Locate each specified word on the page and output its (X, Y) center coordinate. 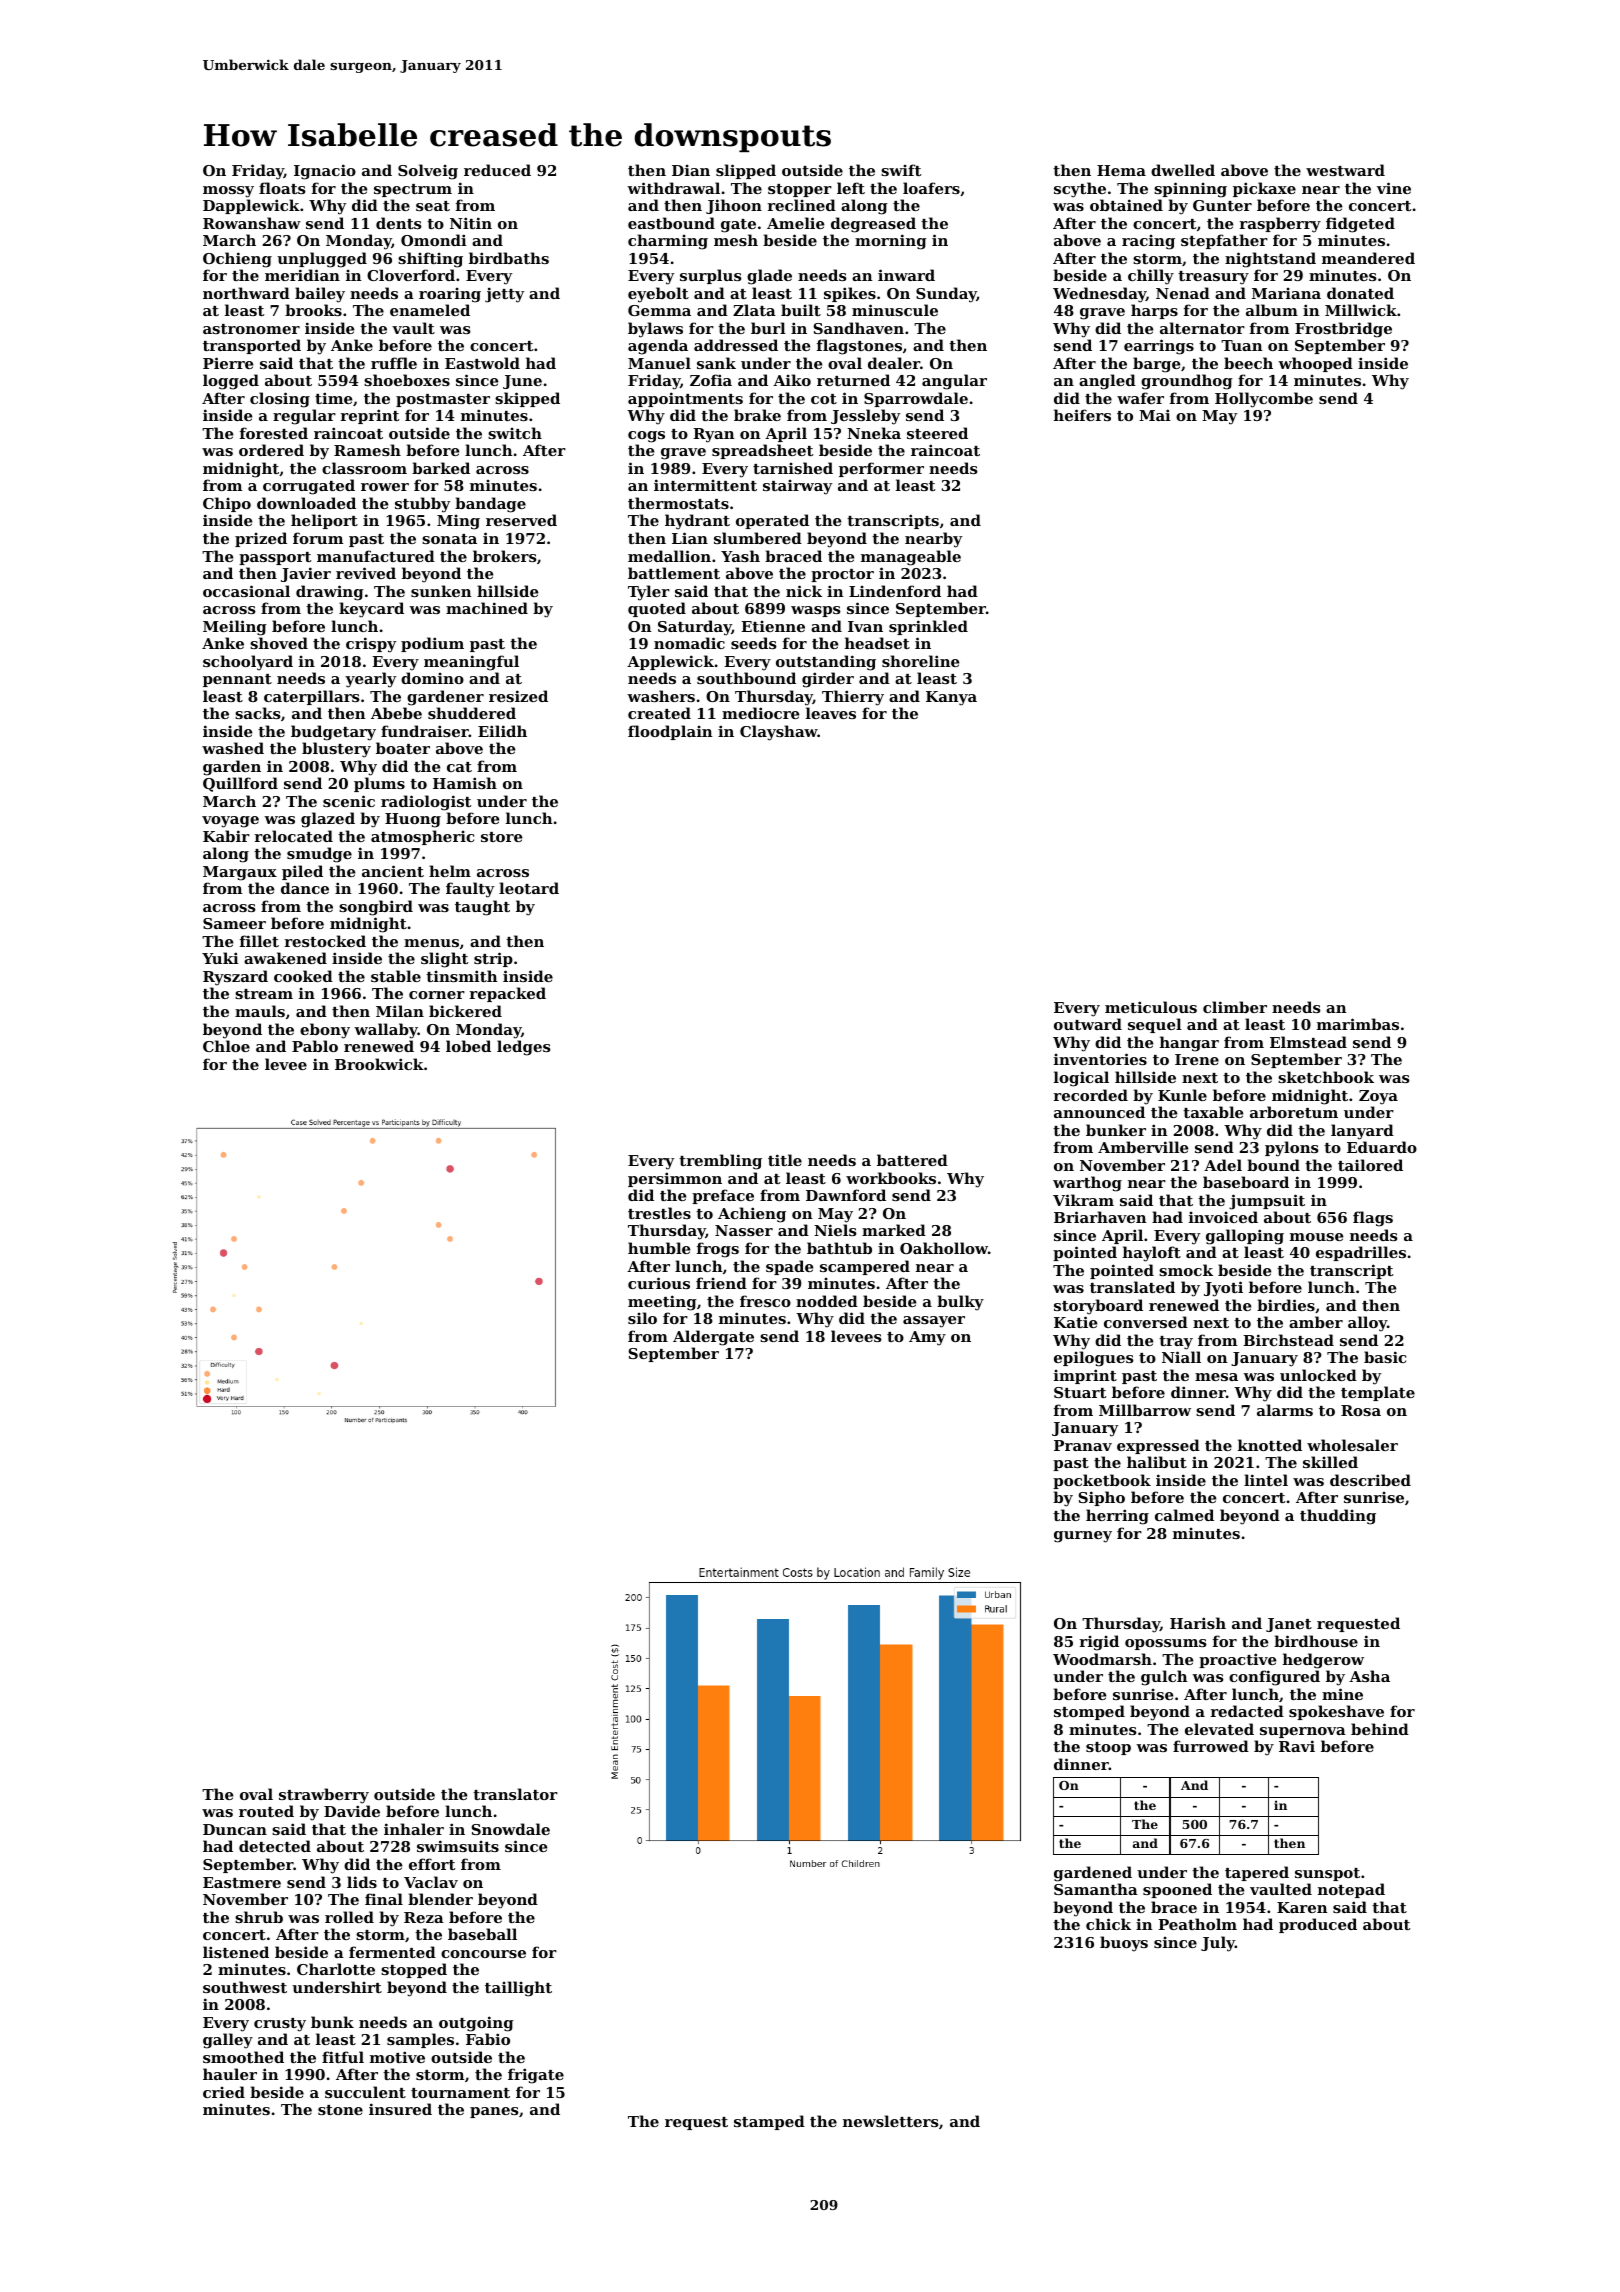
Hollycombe (1264, 400)
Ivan (865, 626)
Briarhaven (1100, 1217)
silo (642, 1318)
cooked (303, 976)
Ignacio (325, 172)
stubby (422, 505)
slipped (746, 171)
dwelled (1183, 170)
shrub (259, 1917)
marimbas (1358, 1024)
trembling (720, 1162)
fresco (765, 1301)
